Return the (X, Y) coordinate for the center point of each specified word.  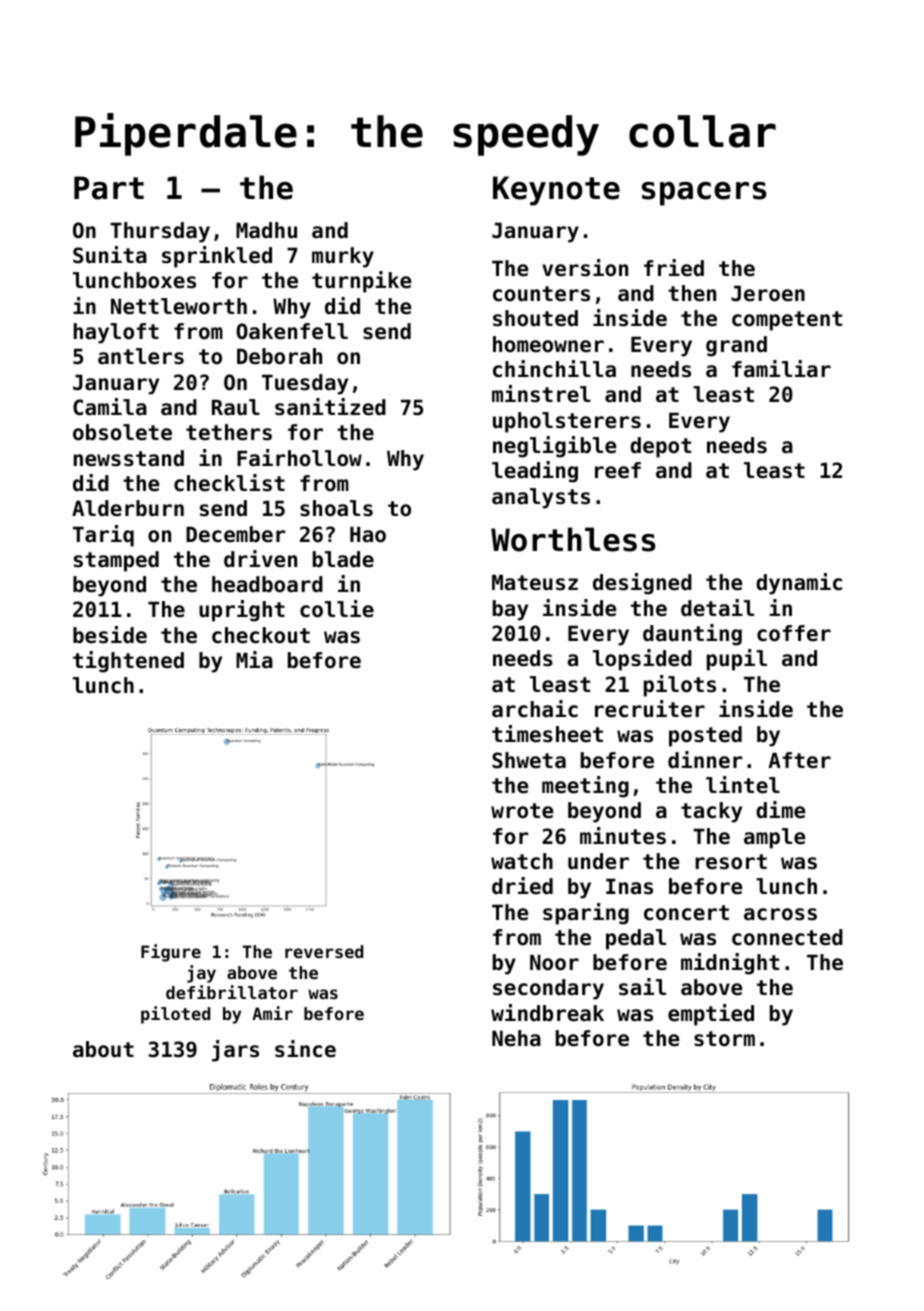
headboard (267, 584)
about (103, 1049)
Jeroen (768, 293)
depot (660, 447)
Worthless (573, 539)
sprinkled (217, 257)
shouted (535, 318)
